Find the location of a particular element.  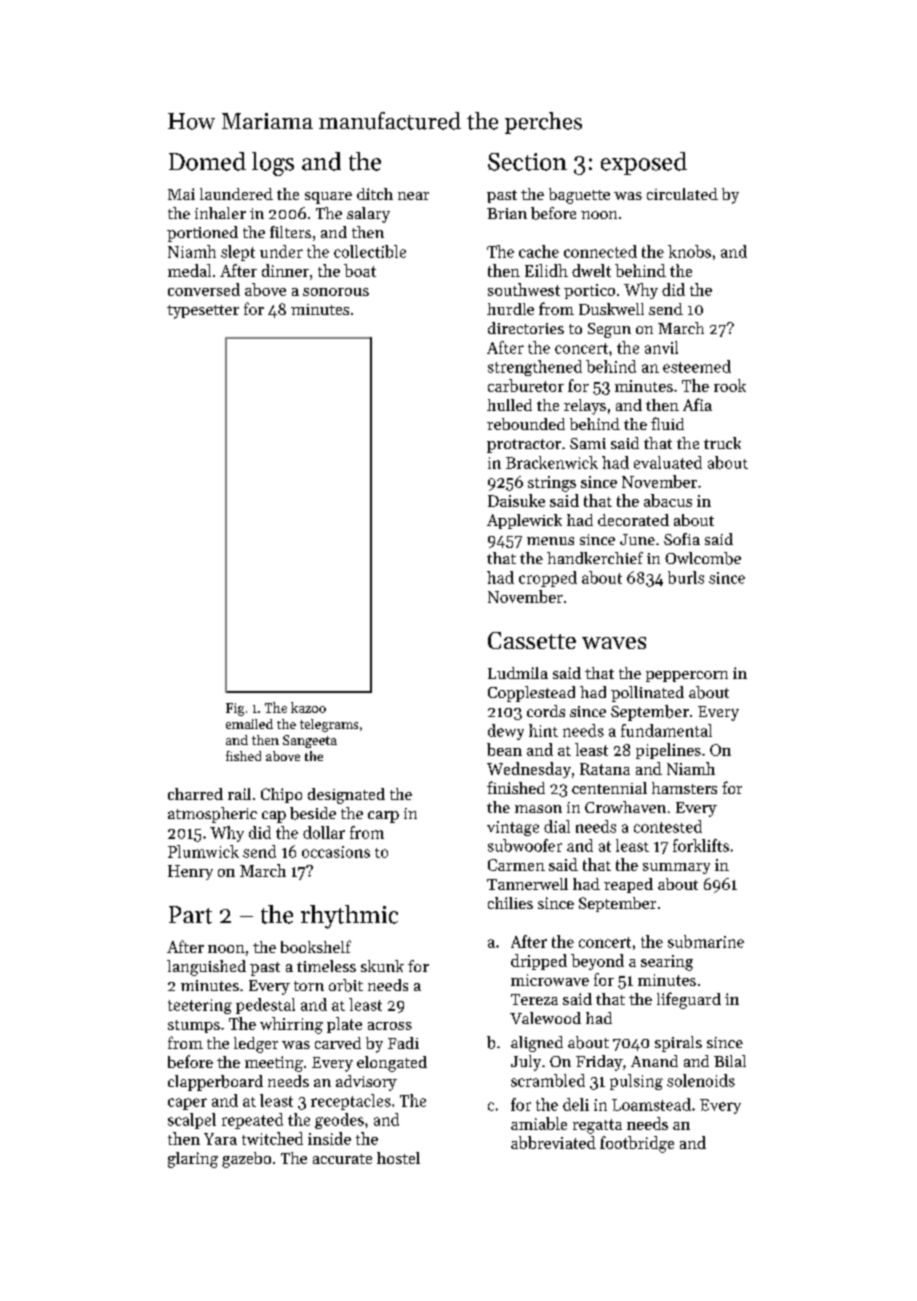

glaring is located at coordinates (193, 1160).
